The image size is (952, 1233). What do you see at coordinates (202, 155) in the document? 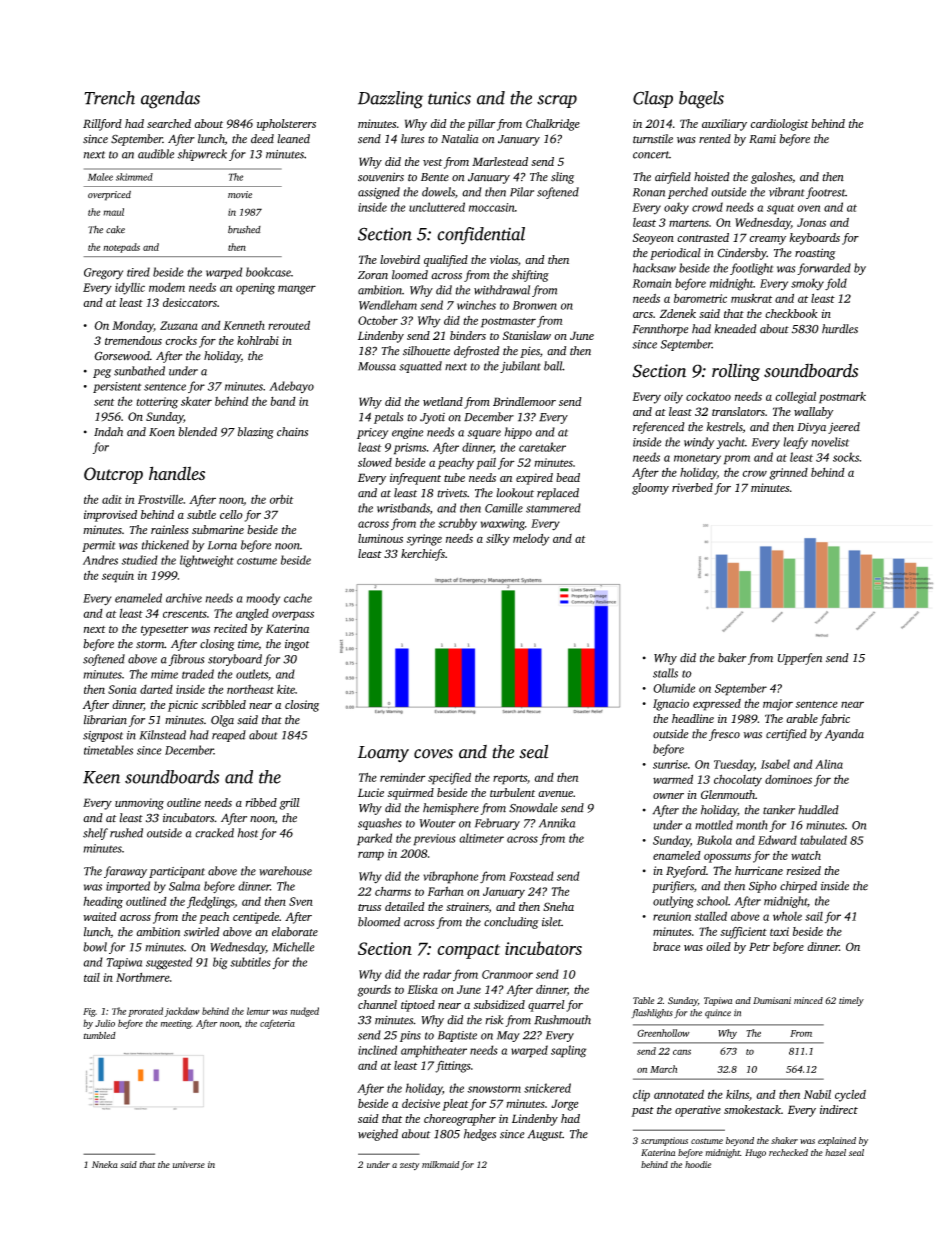
I see `shipwreck` at bounding box center [202, 155].
